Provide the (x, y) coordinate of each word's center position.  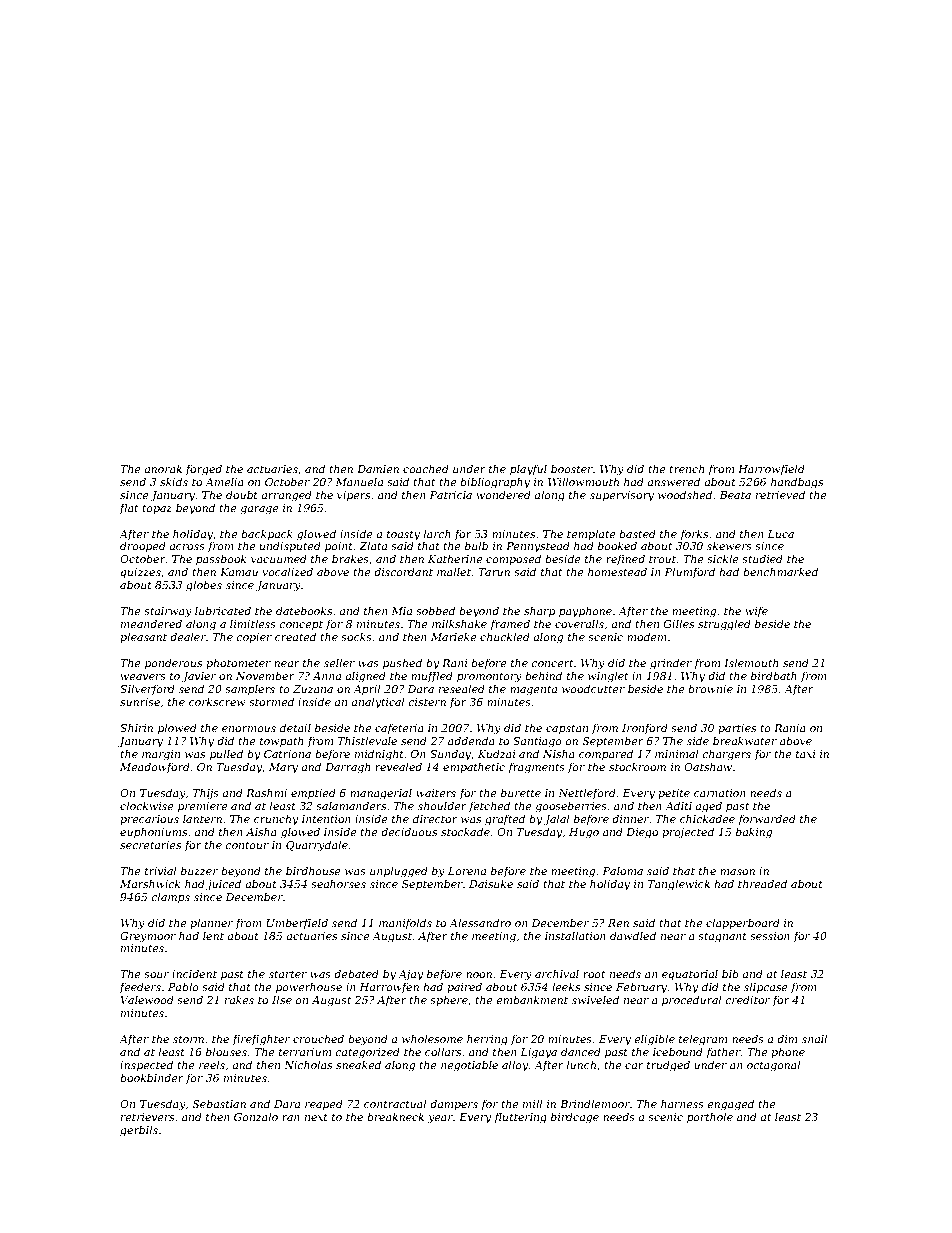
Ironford (645, 728)
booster (572, 468)
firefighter (261, 1040)
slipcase (766, 987)
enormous (249, 729)
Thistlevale (367, 740)
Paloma (622, 870)
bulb (476, 545)
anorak (163, 468)
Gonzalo (256, 1116)
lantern (202, 818)
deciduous (409, 831)
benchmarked (780, 571)
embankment (532, 999)
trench (686, 468)
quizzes (141, 573)
